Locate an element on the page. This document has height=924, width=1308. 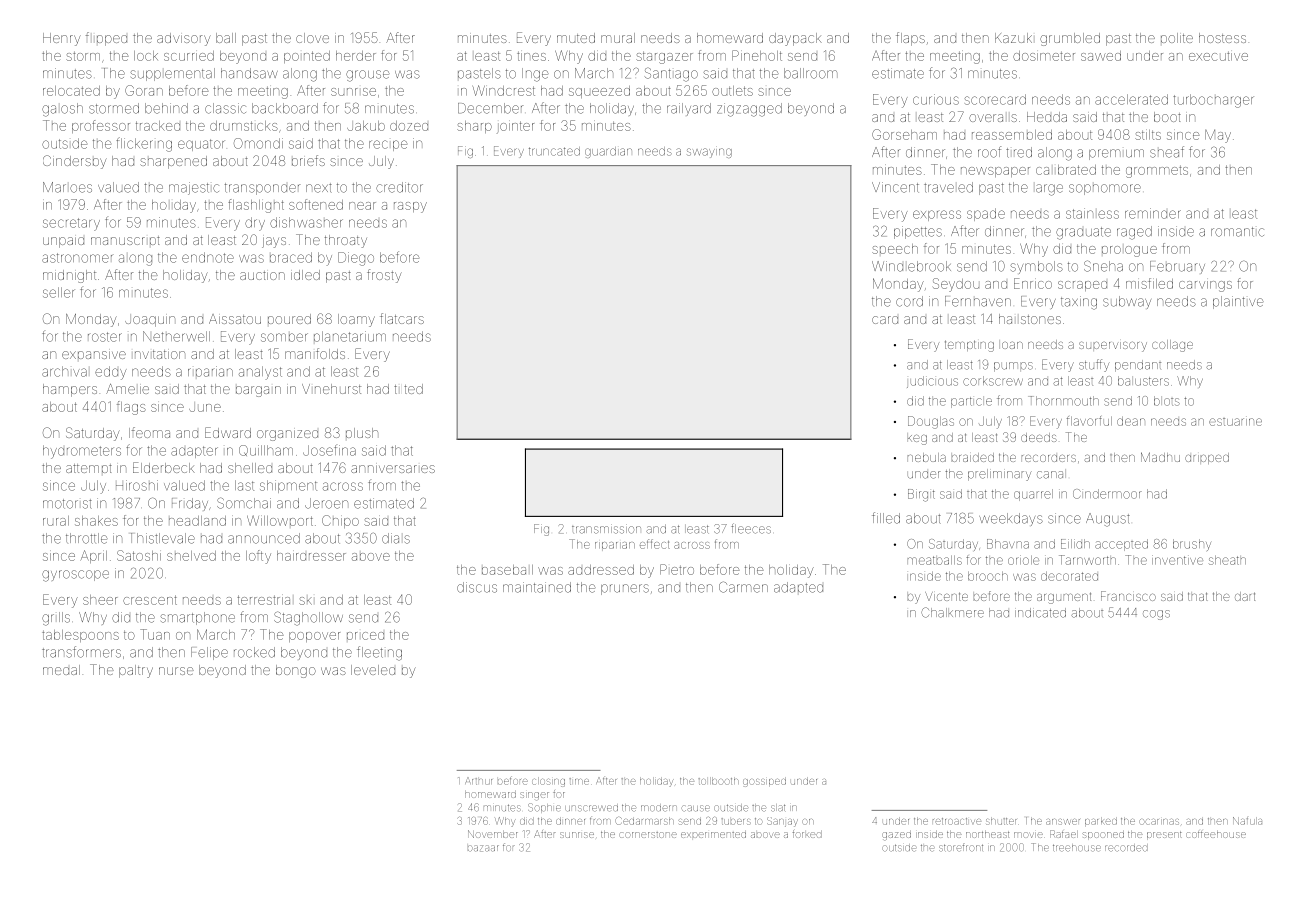
flatcars is located at coordinates (402, 318).
